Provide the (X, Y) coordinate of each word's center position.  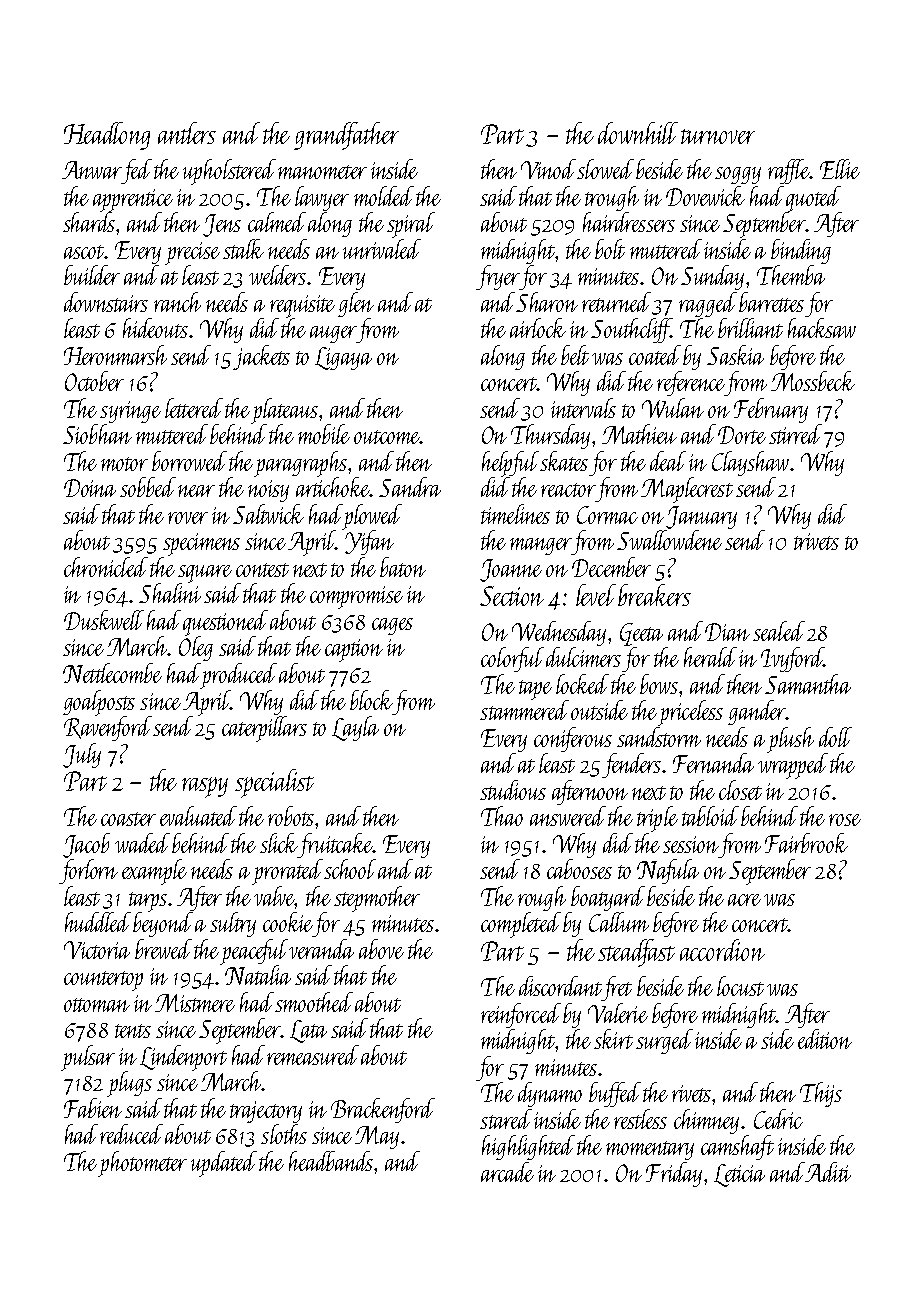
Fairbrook (806, 843)
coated (655, 355)
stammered (524, 710)
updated (224, 1164)
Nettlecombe (112, 673)
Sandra (410, 487)
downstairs (106, 302)
